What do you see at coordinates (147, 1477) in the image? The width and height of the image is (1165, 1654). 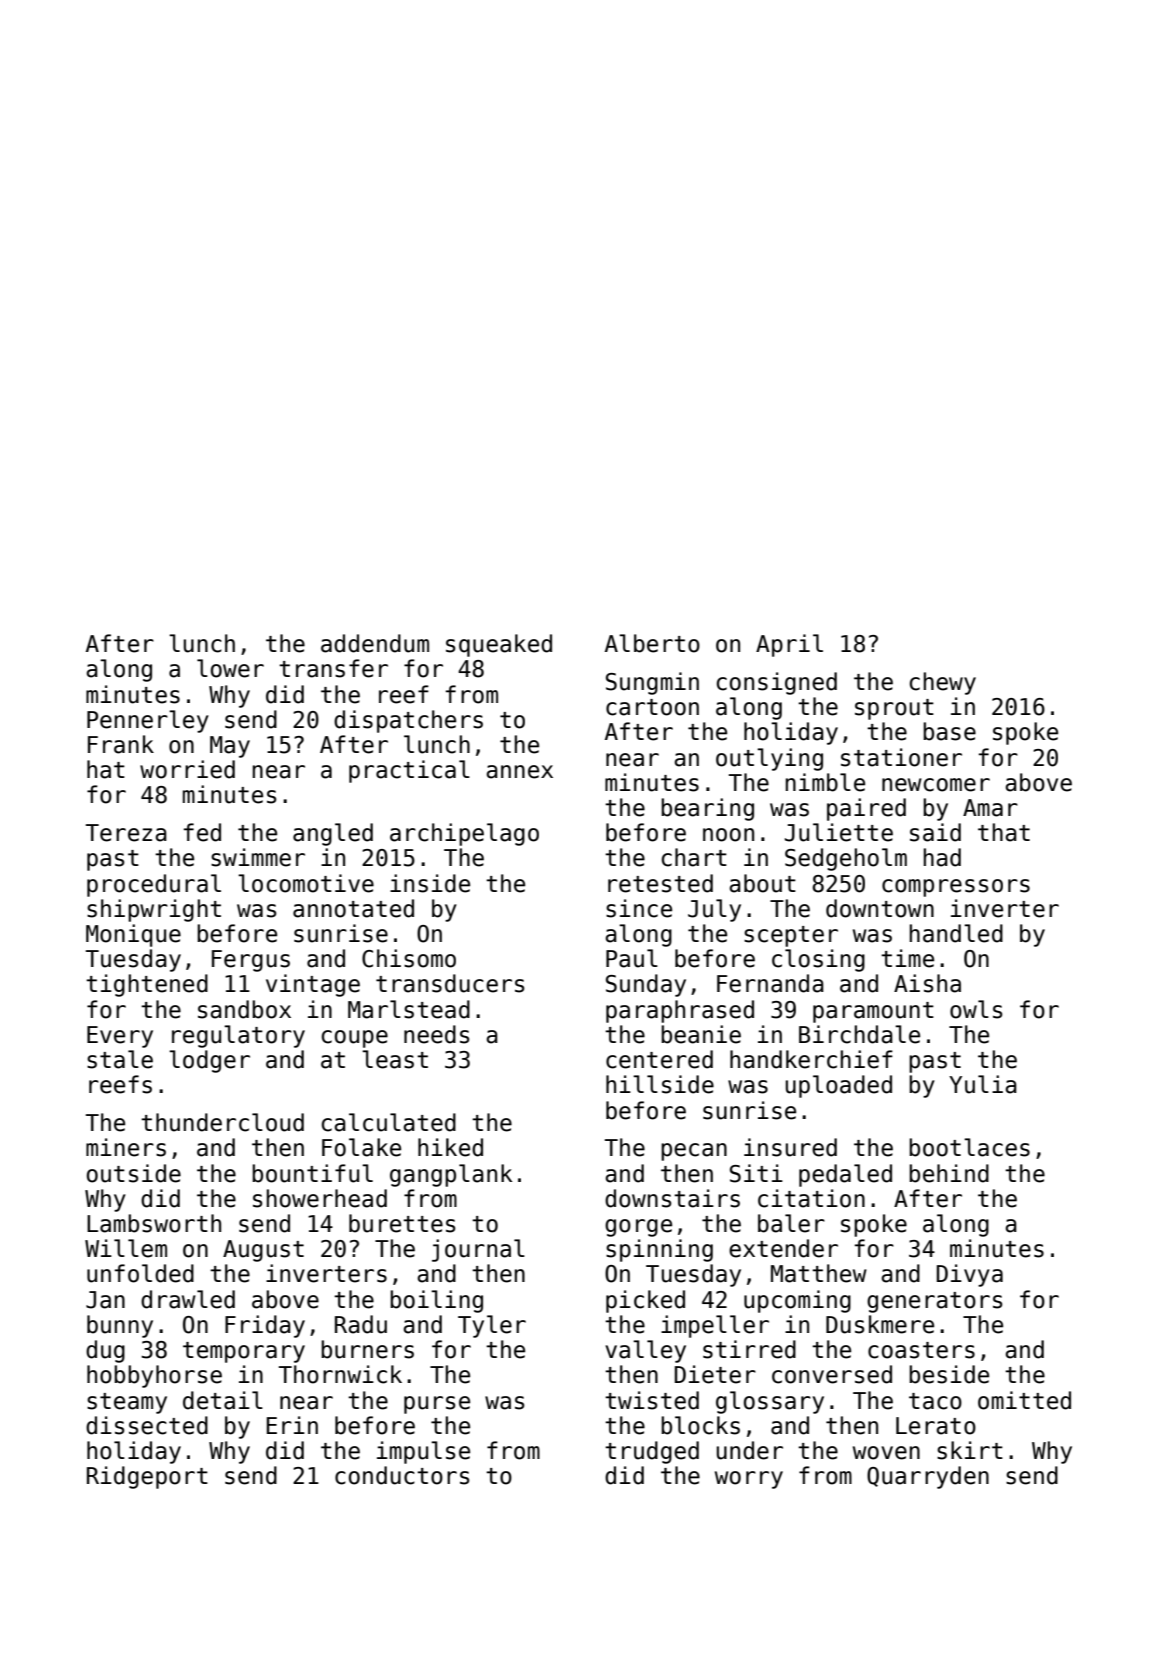 I see `Ridgeport` at bounding box center [147, 1477].
